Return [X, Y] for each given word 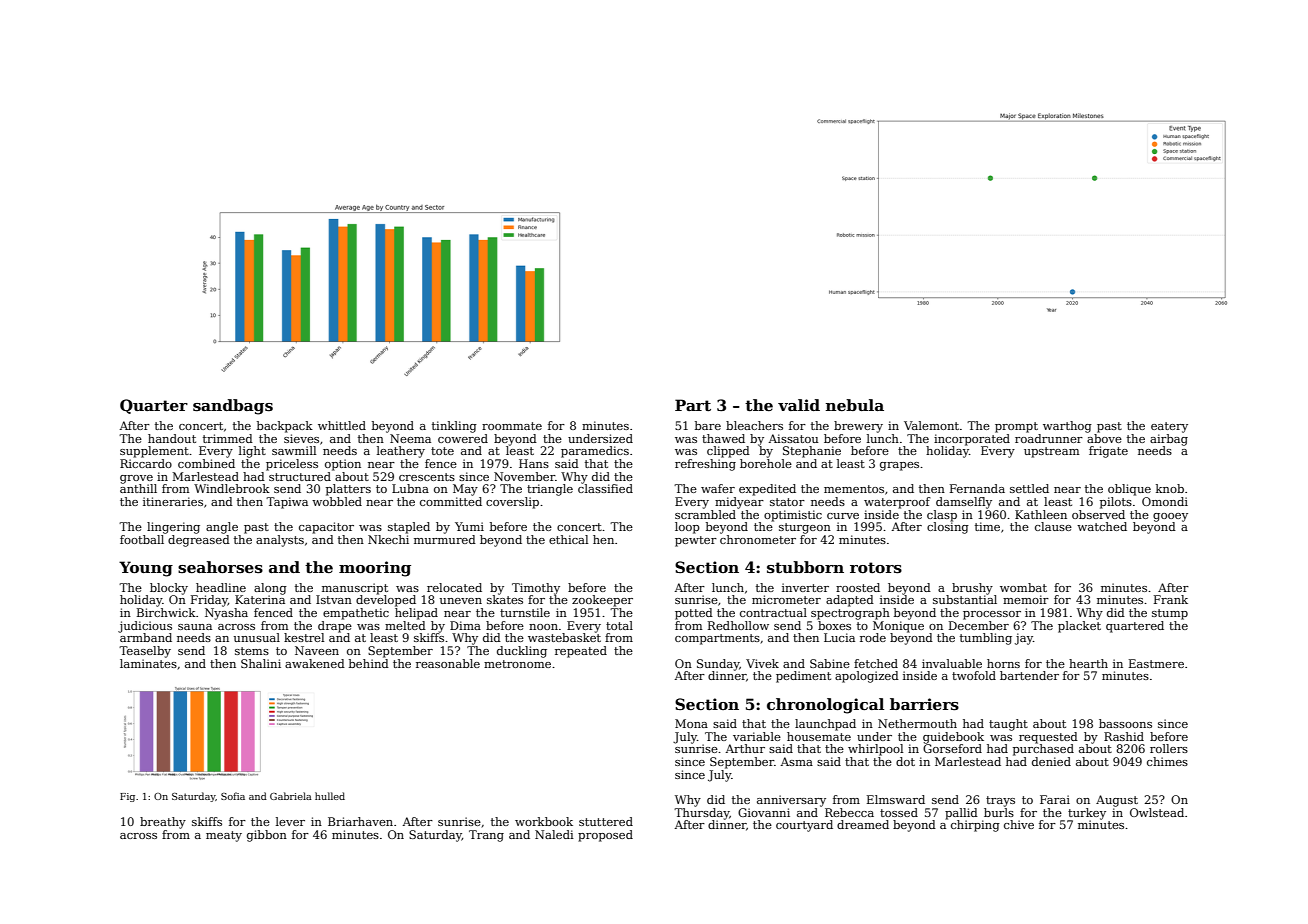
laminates [148, 663]
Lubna [410, 488]
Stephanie [812, 452]
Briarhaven [360, 821]
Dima [465, 625]
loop [687, 528]
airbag [1169, 440]
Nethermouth [917, 723]
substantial [965, 599]
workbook [544, 821]
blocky [169, 589]
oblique [1129, 490]
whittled [342, 425]
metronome [517, 664]
